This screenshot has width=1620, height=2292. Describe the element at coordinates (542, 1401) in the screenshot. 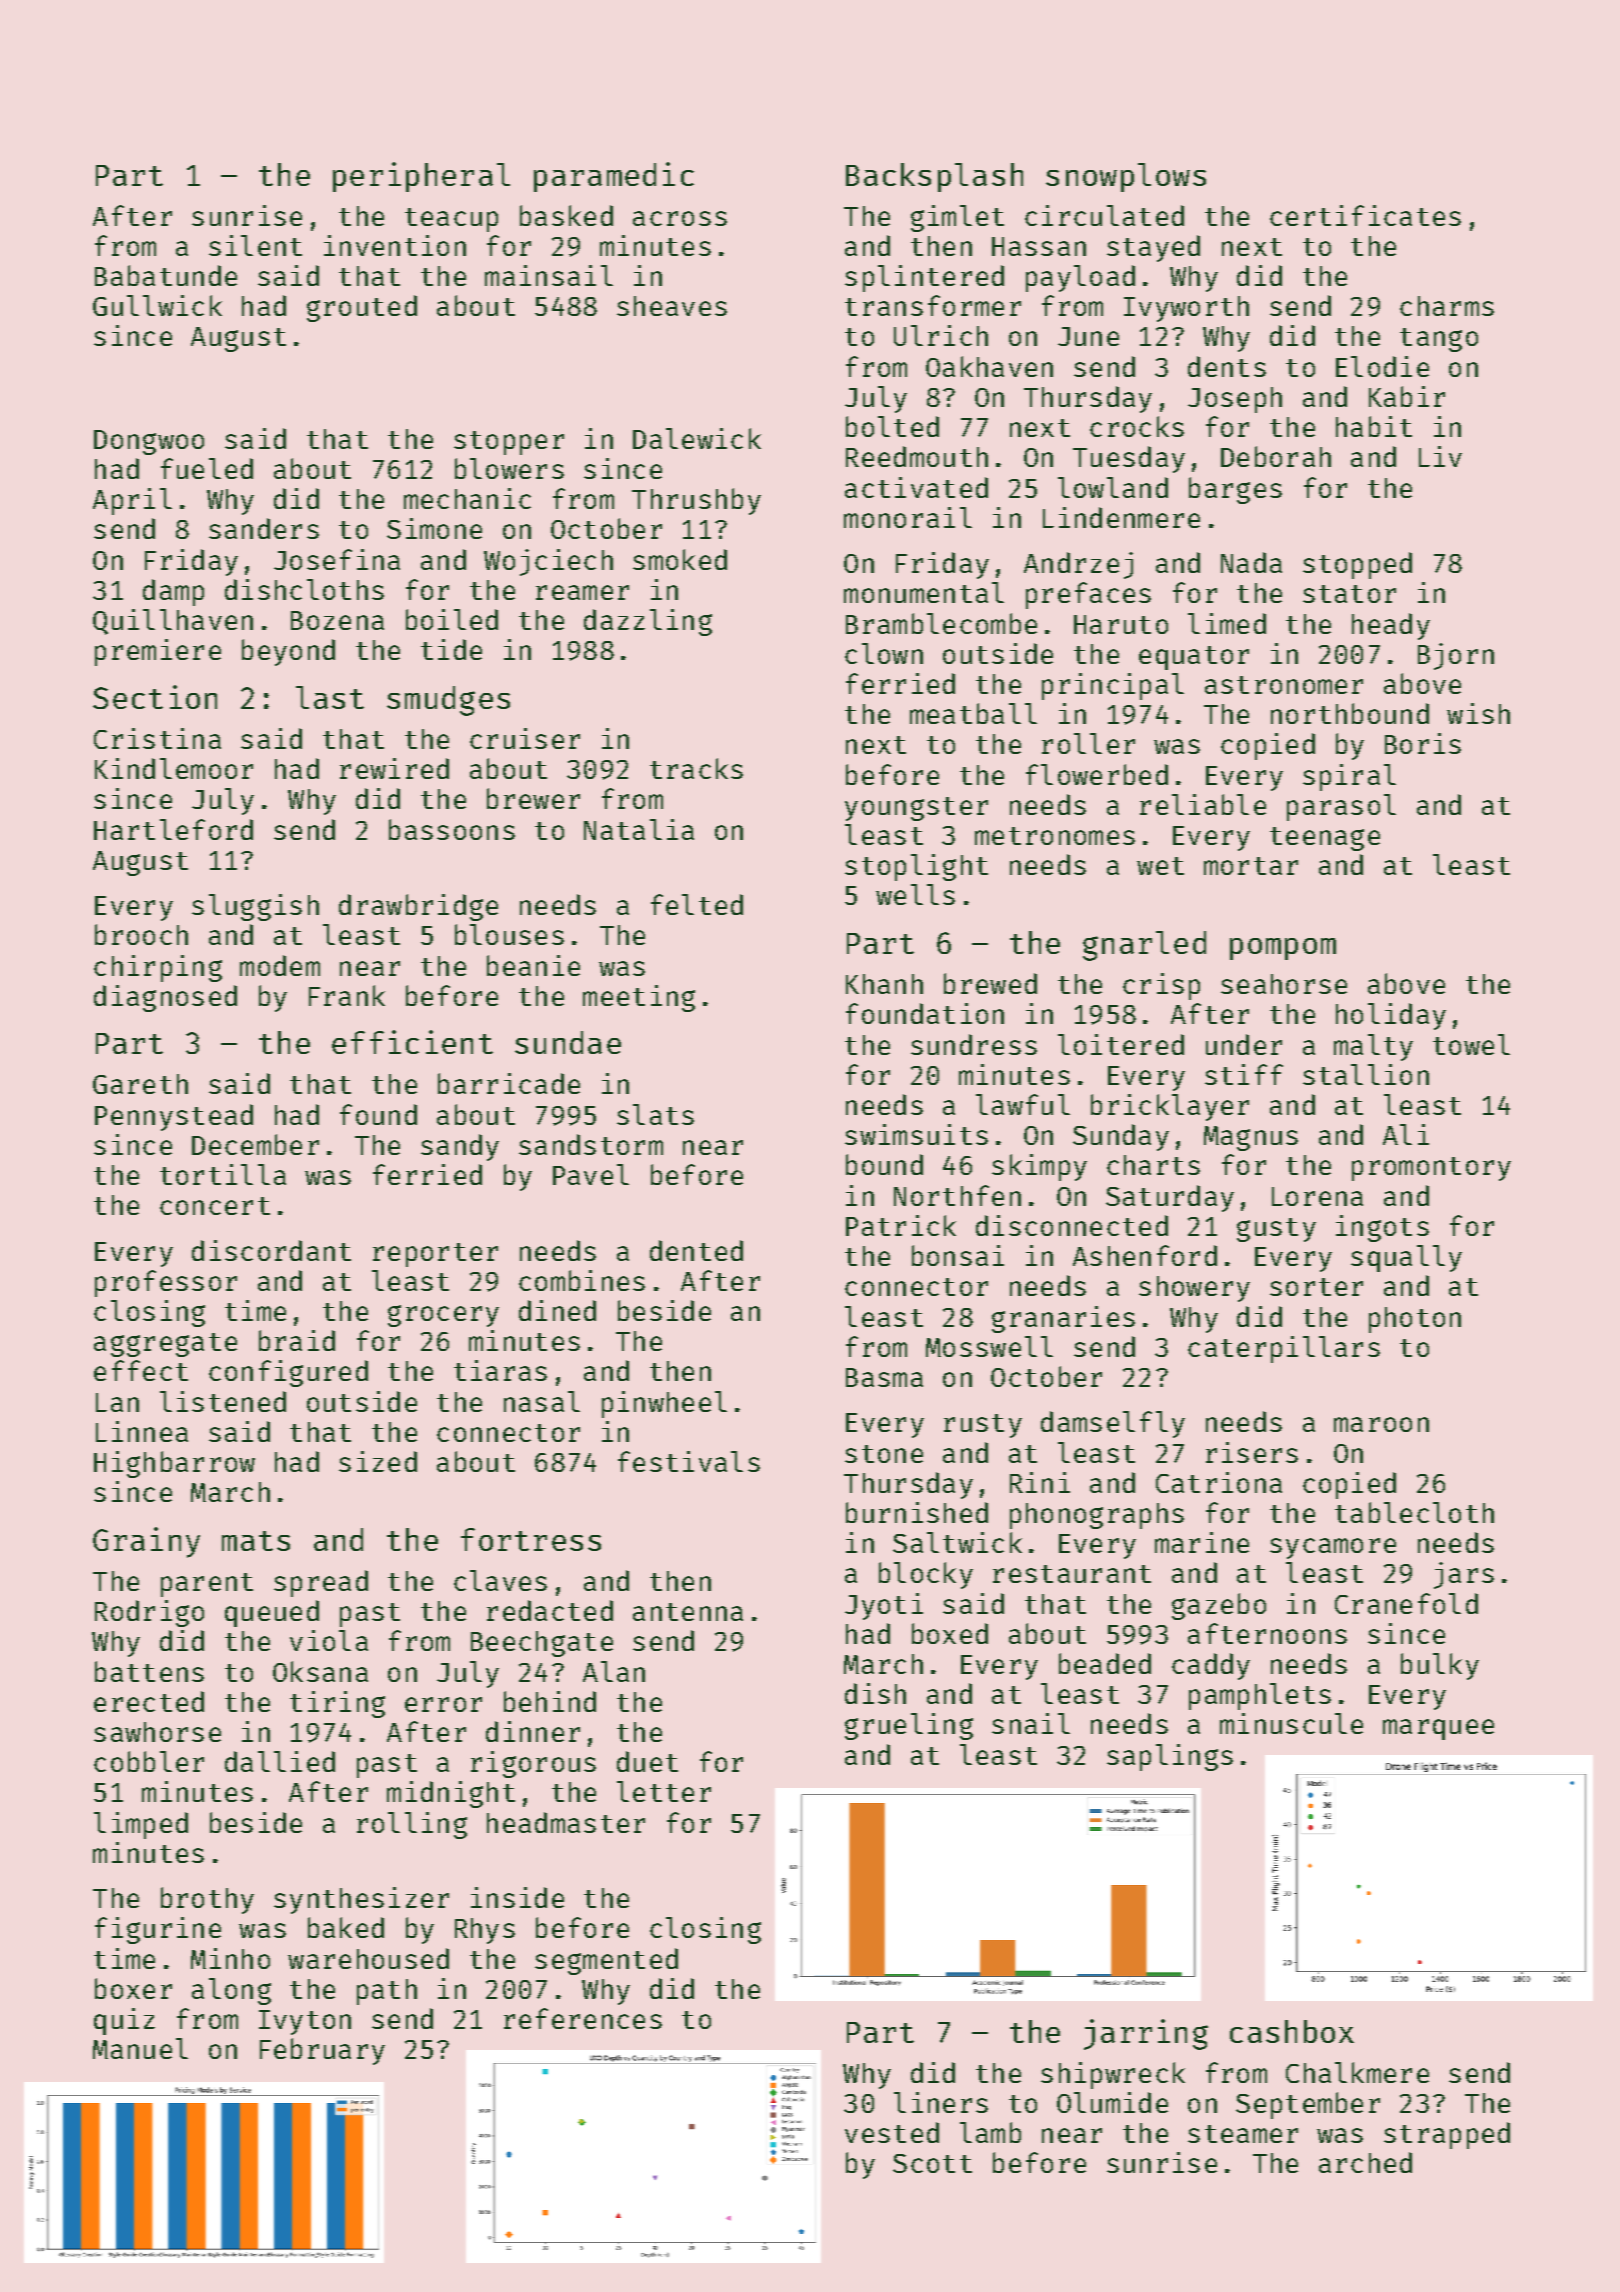

I see `nasal` at that location.
